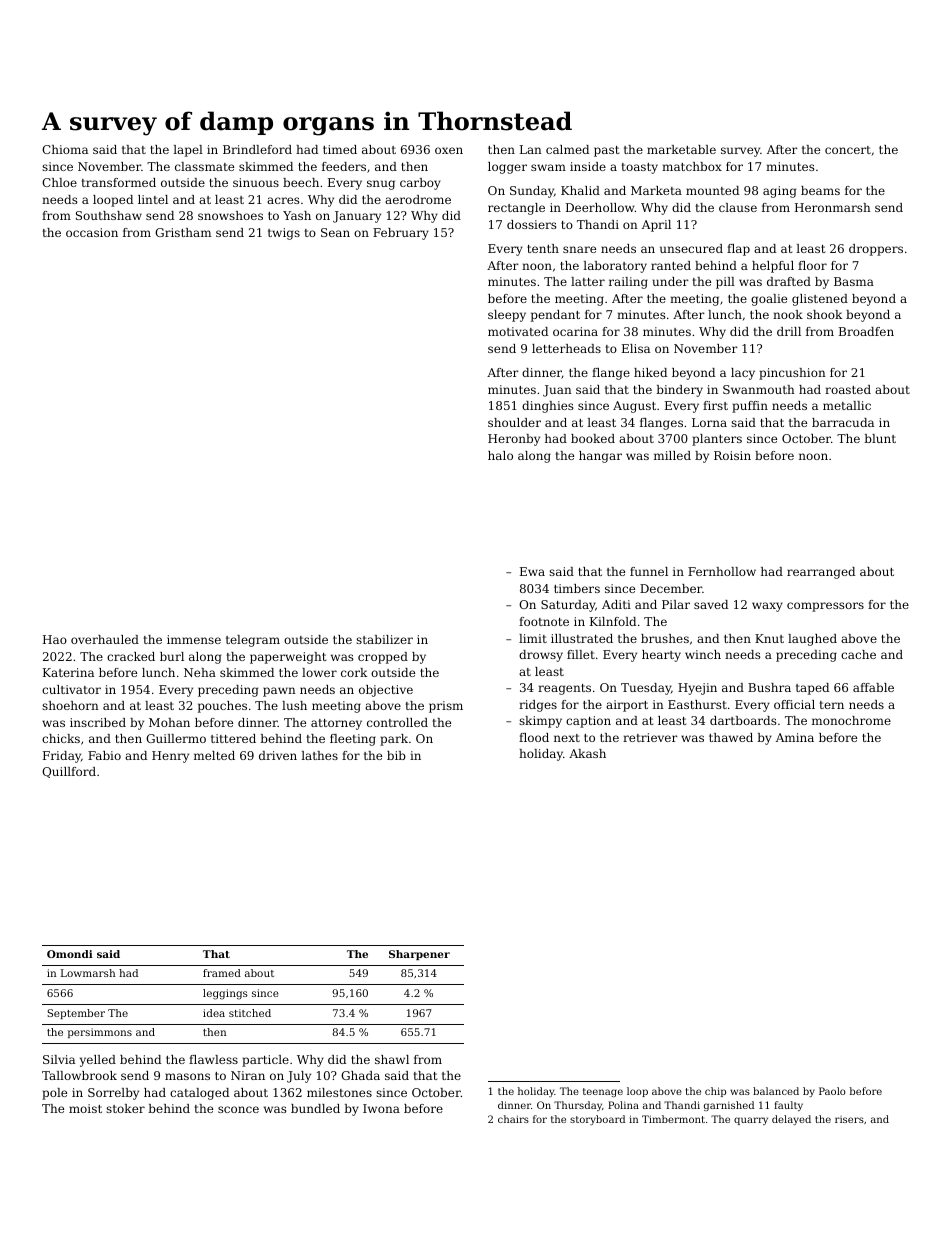 The image size is (952, 1233). Describe the element at coordinates (587, 753) in the image. I see `Akash` at that location.
